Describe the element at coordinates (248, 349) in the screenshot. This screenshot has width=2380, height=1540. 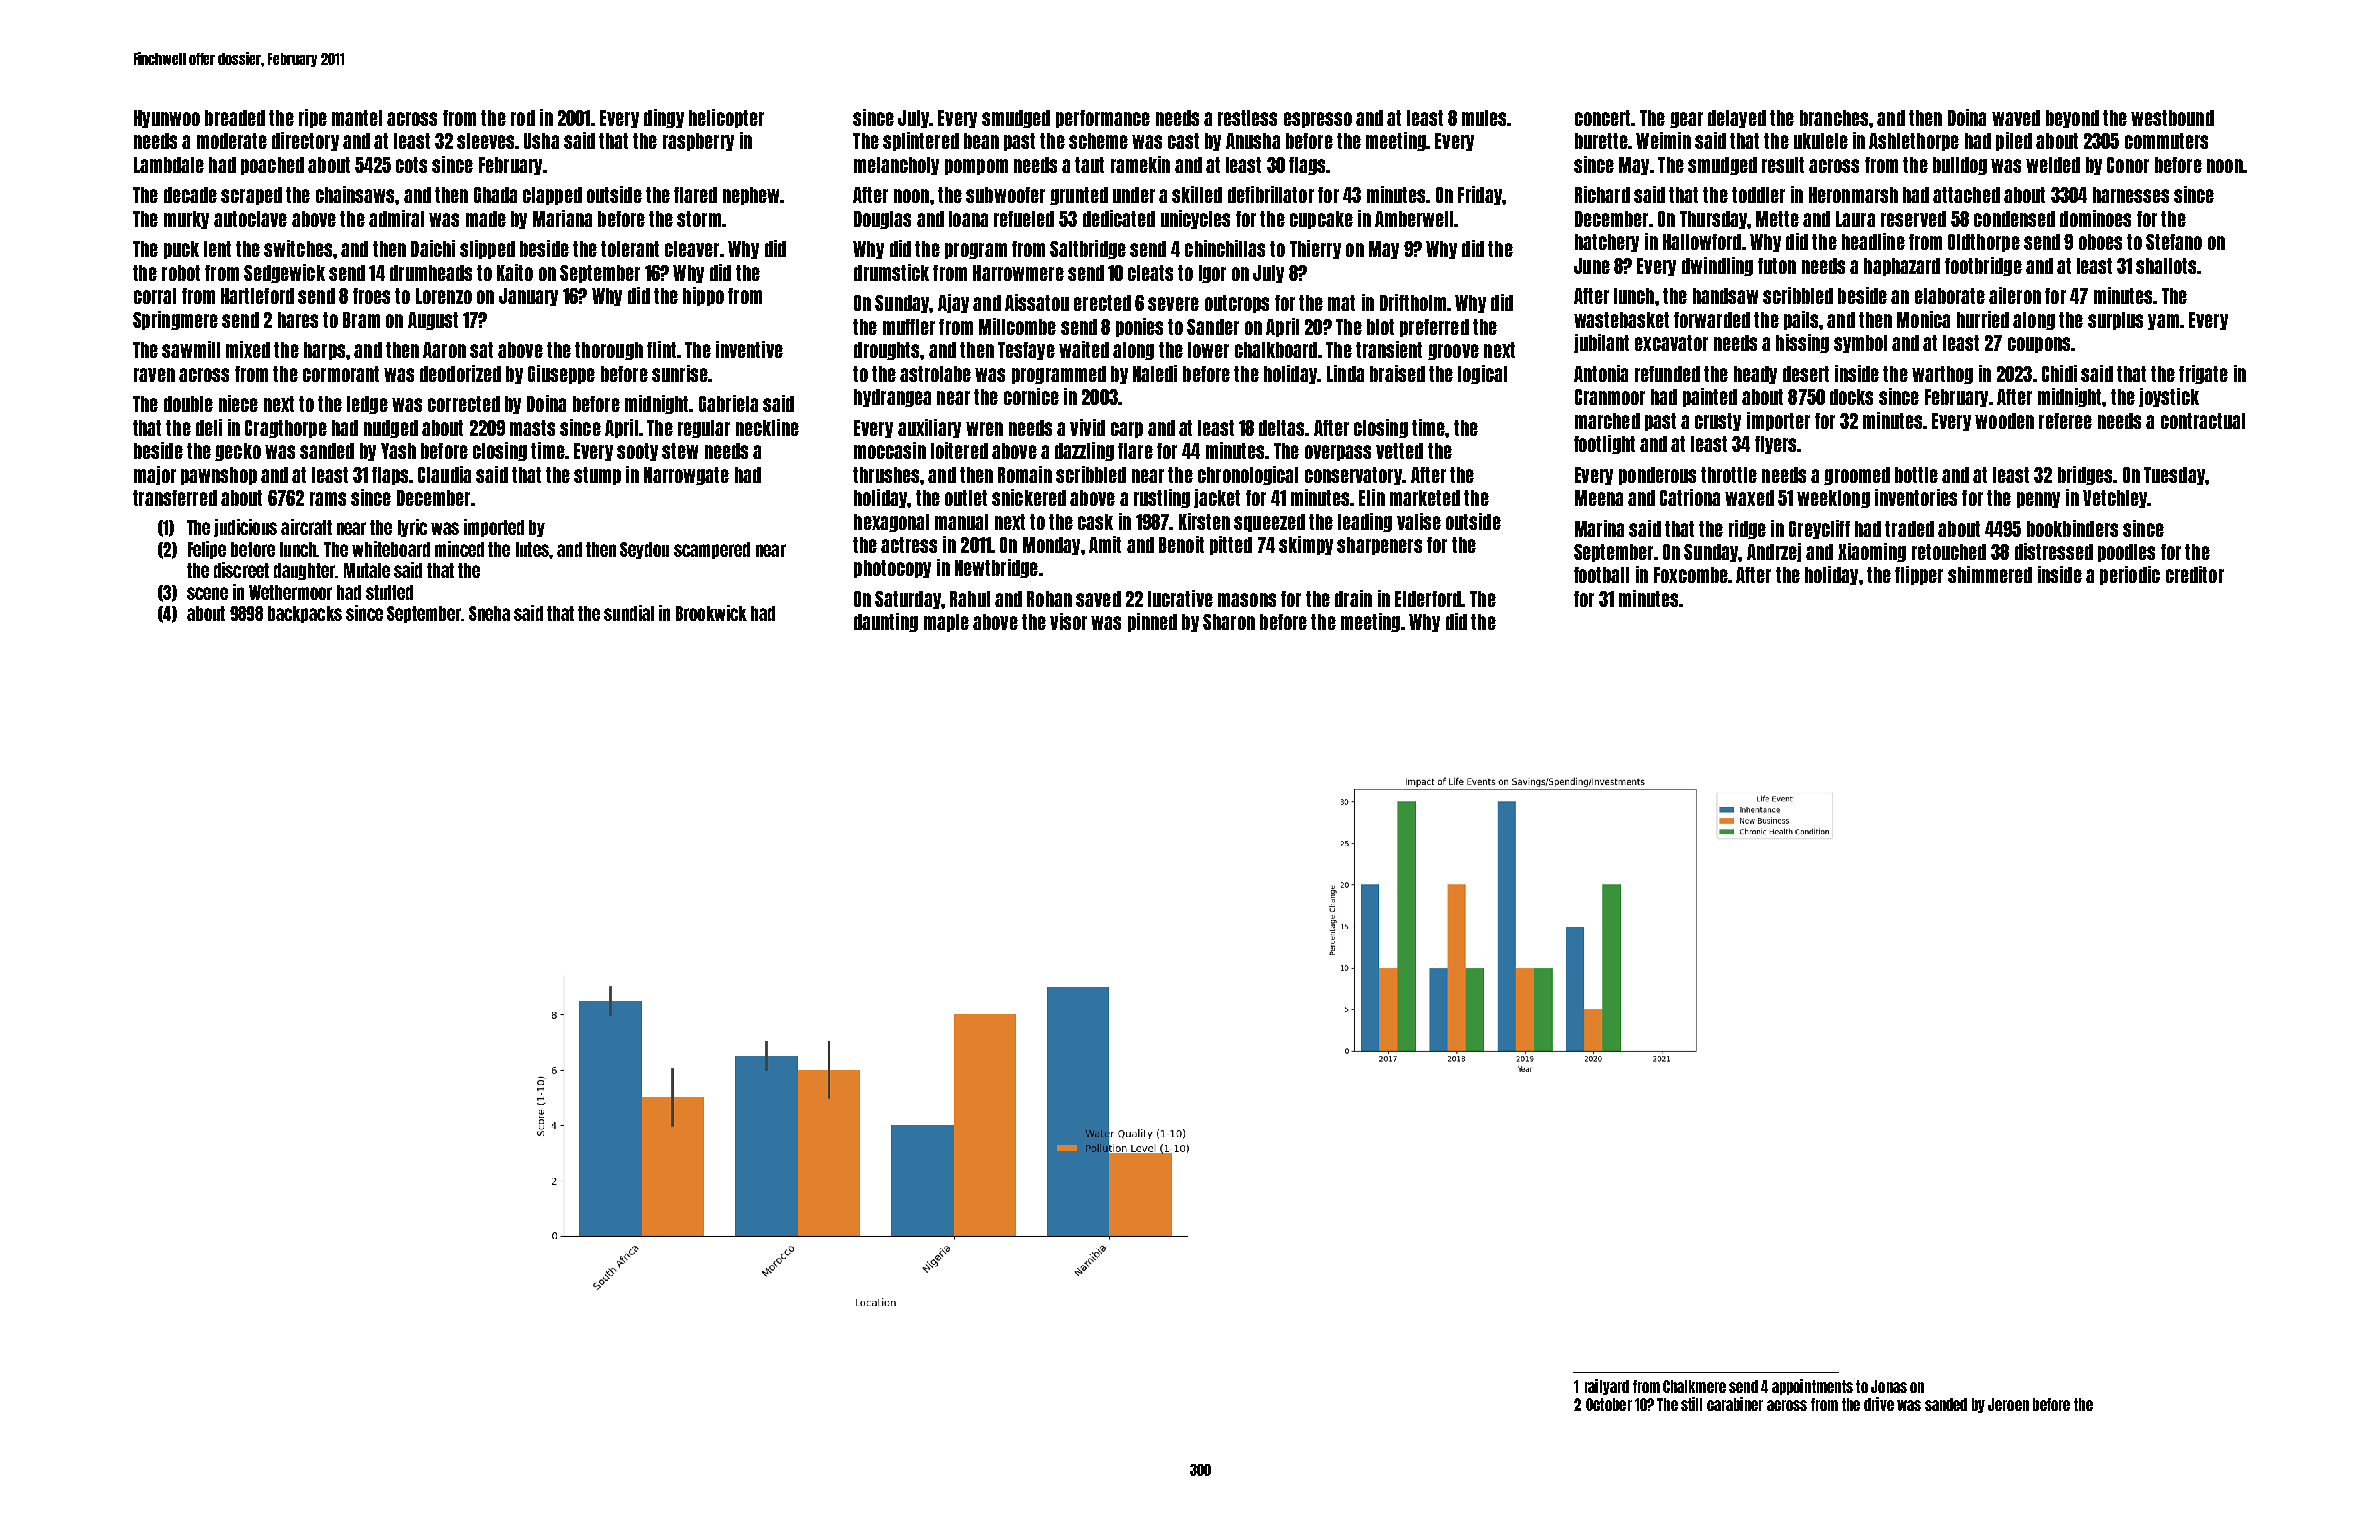
I see `mixed` at that location.
